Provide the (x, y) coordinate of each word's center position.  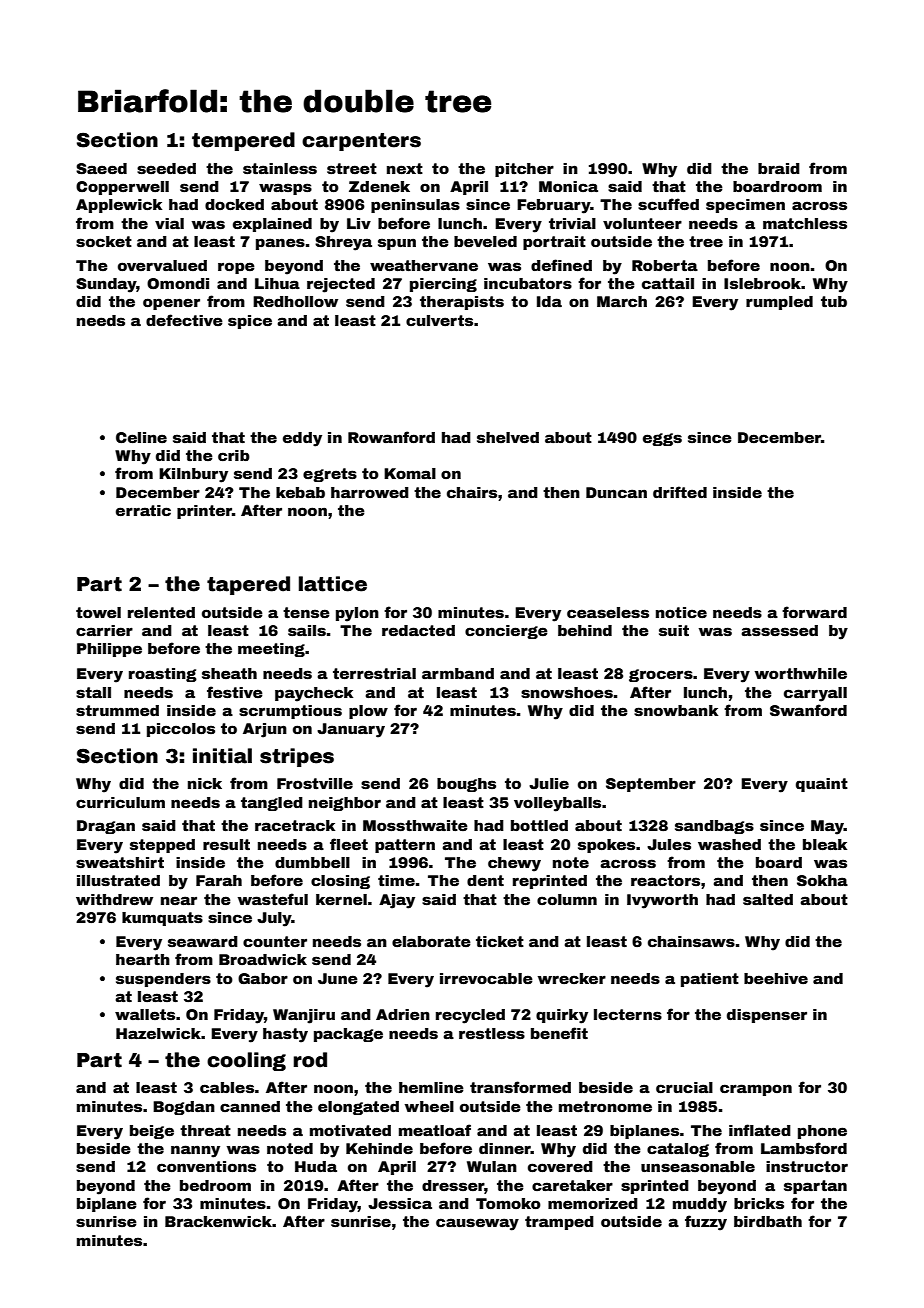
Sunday (106, 285)
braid (779, 168)
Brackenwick (218, 1221)
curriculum (120, 802)
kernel (341, 899)
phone (822, 1132)
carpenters (361, 142)
